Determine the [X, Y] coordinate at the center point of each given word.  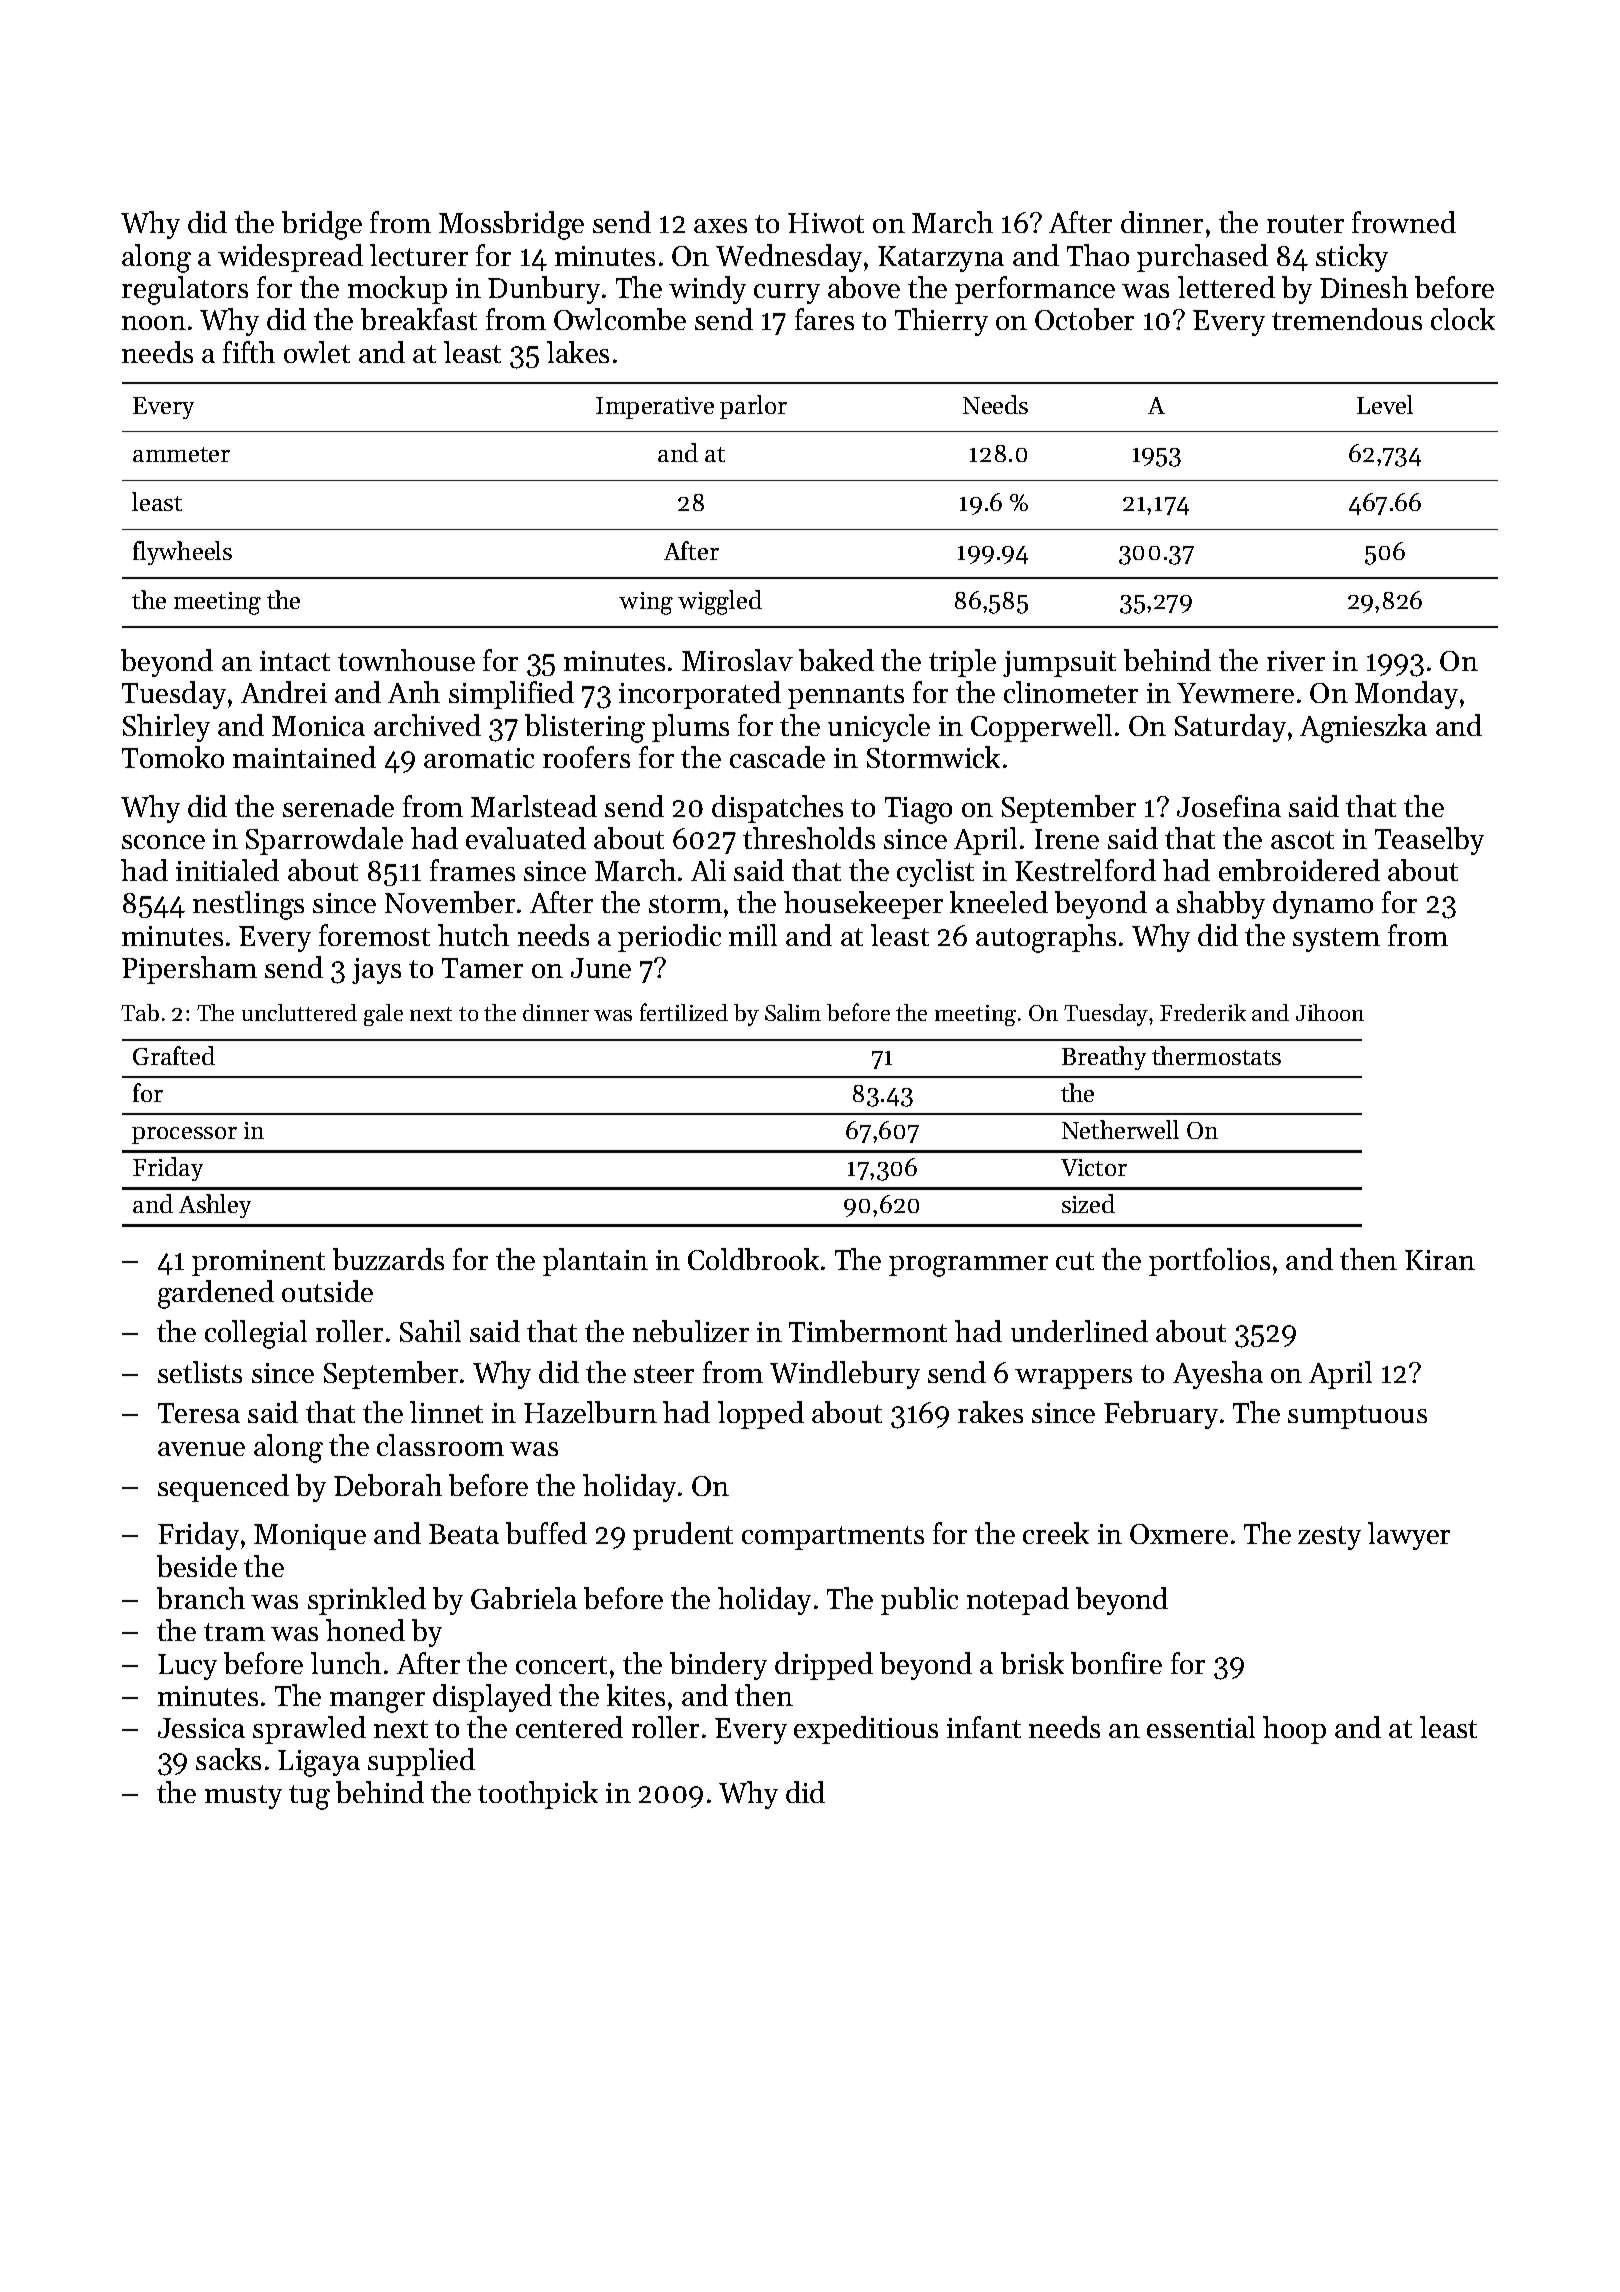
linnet [446, 1412]
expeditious [866, 1730]
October [1084, 319]
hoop [1294, 1730]
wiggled [720, 602]
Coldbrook [753, 1259]
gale [383, 1015]
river [1296, 661]
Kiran [1440, 1260]
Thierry [941, 322]
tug [309, 1797]
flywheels [182, 553]
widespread [290, 258]
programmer [968, 1266]
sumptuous [1357, 1417]
